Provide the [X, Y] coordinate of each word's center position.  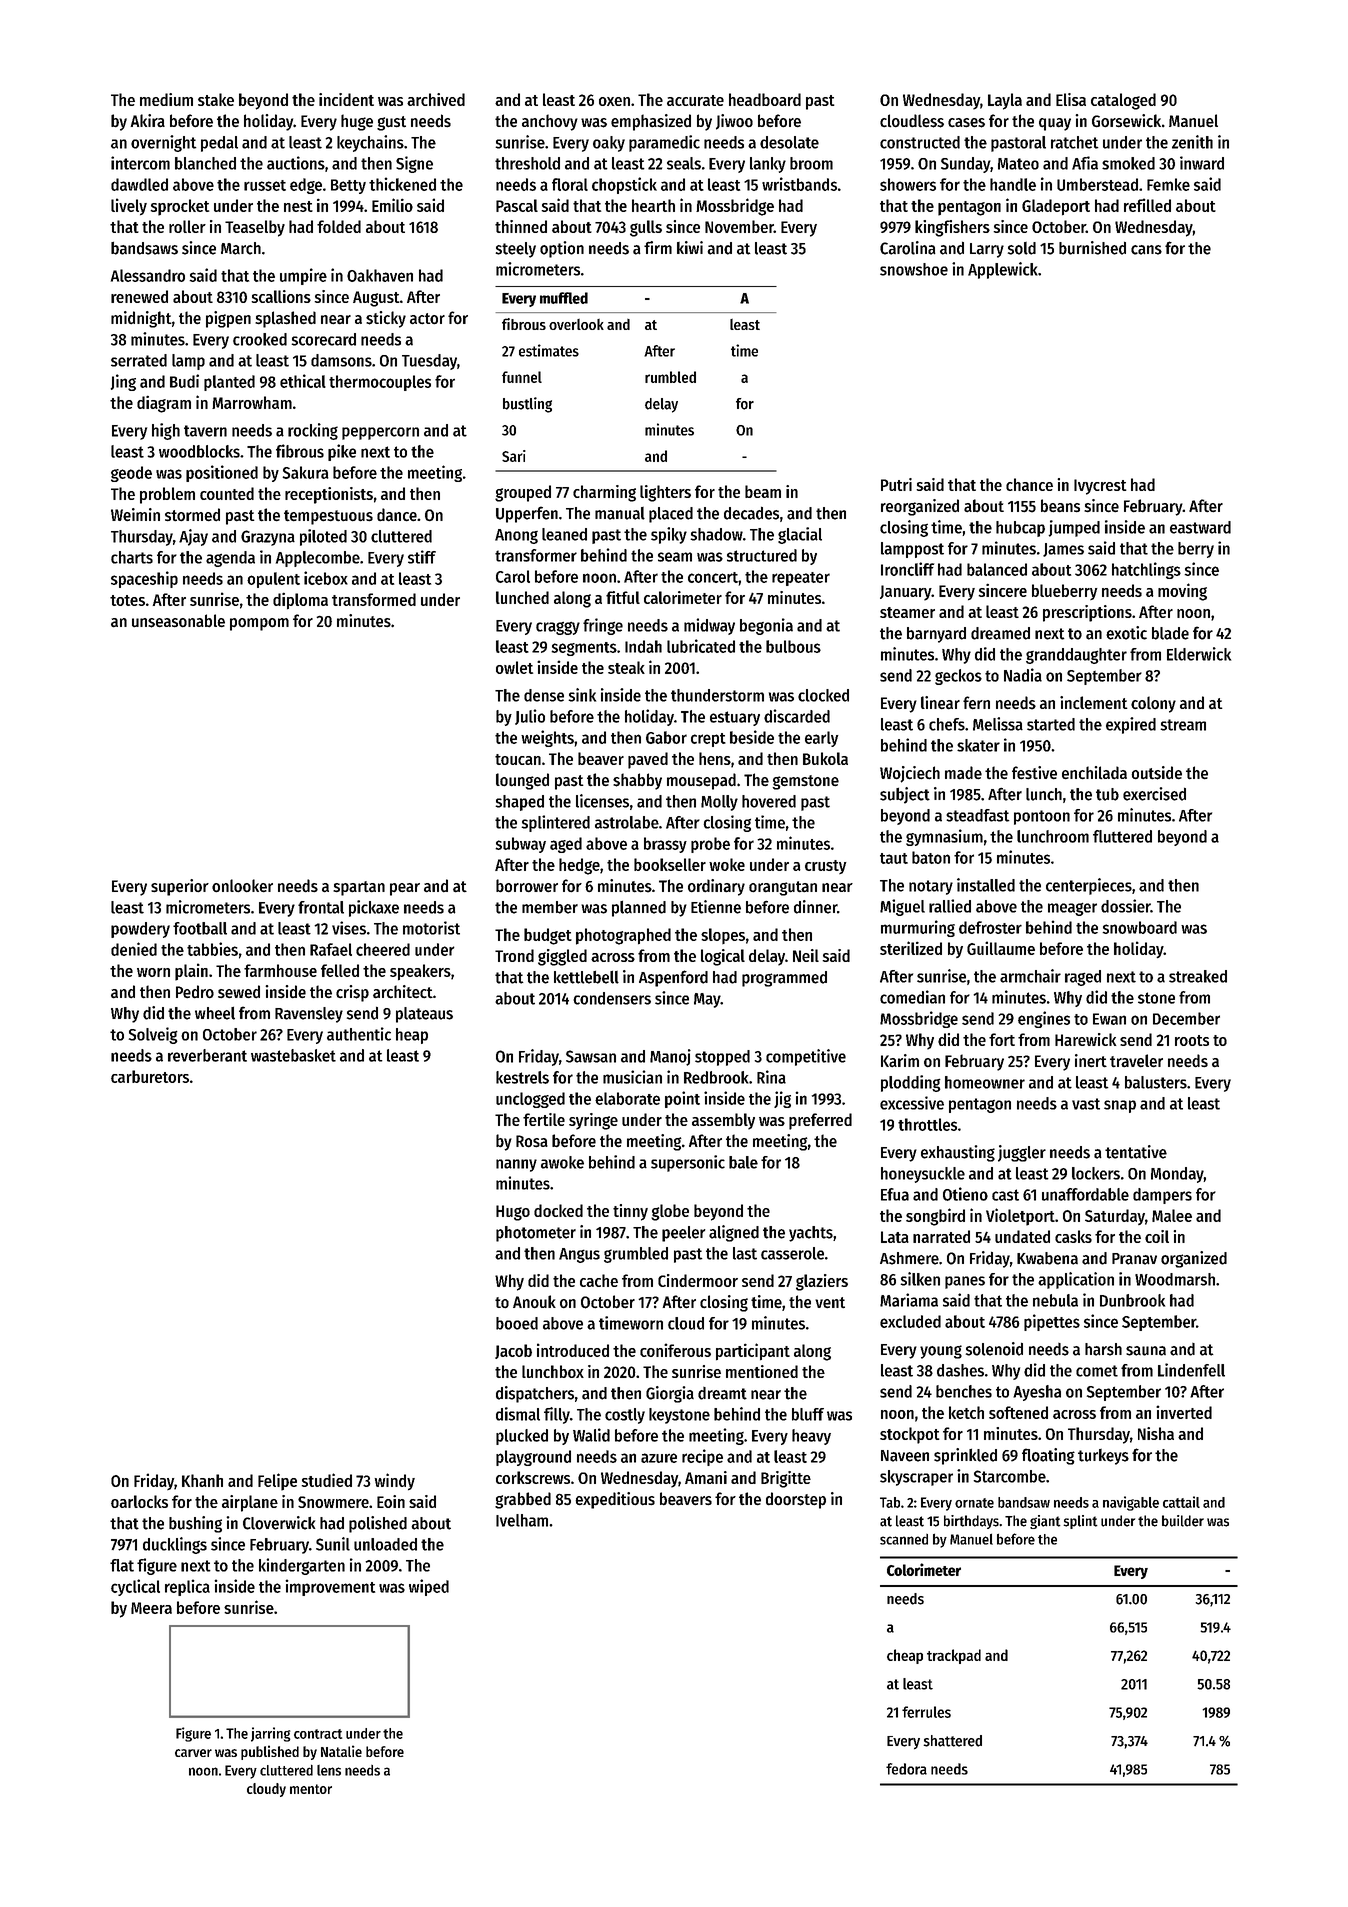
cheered [383, 949]
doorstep [796, 1500]
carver [193, 1753]
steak [626, 667]
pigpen [228, 319]
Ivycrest [1100, 487]
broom [811, 163]
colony [1153, 704]
